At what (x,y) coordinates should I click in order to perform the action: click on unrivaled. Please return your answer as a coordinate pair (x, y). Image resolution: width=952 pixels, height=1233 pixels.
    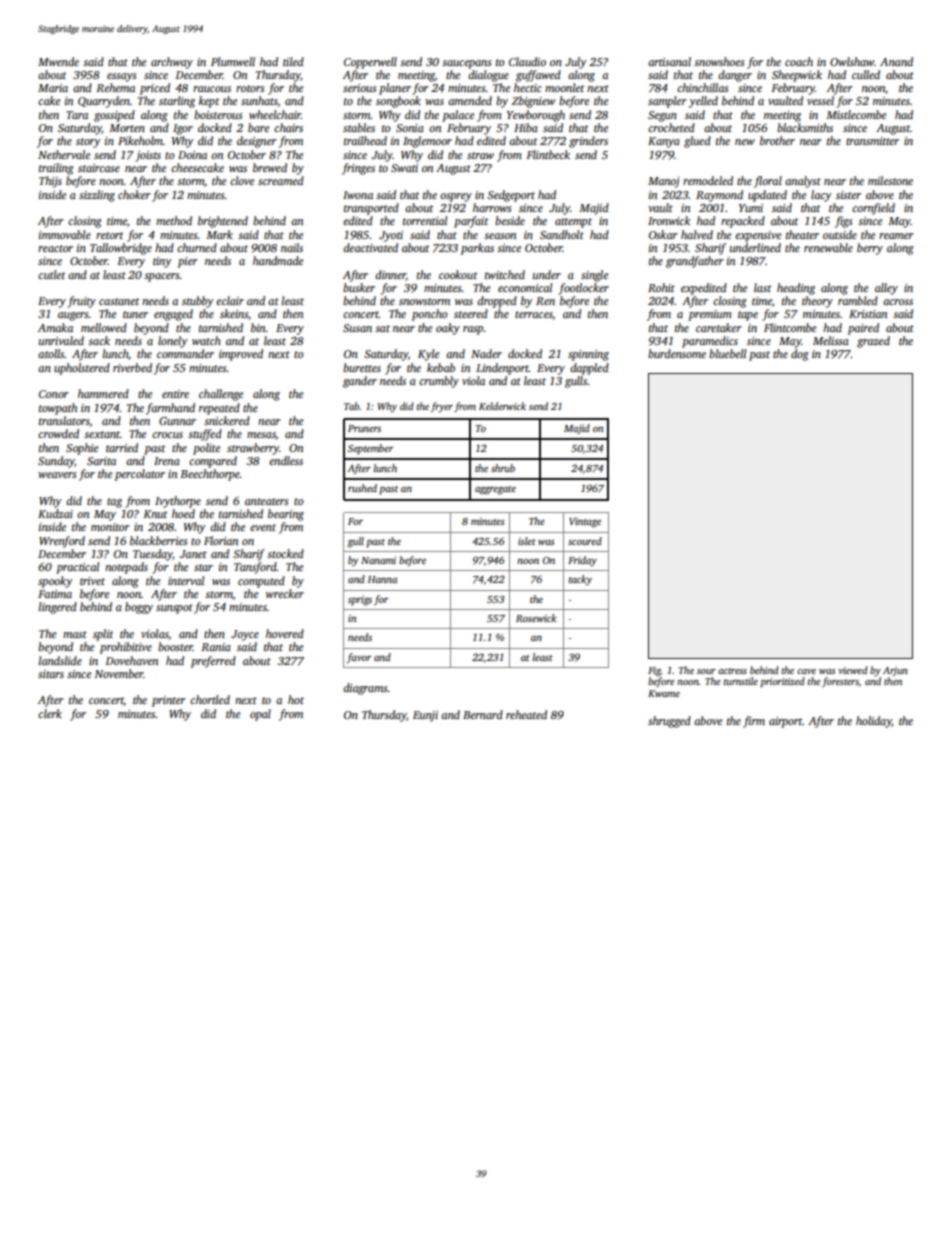
    Looking at the image, I should click on (61, 340).
